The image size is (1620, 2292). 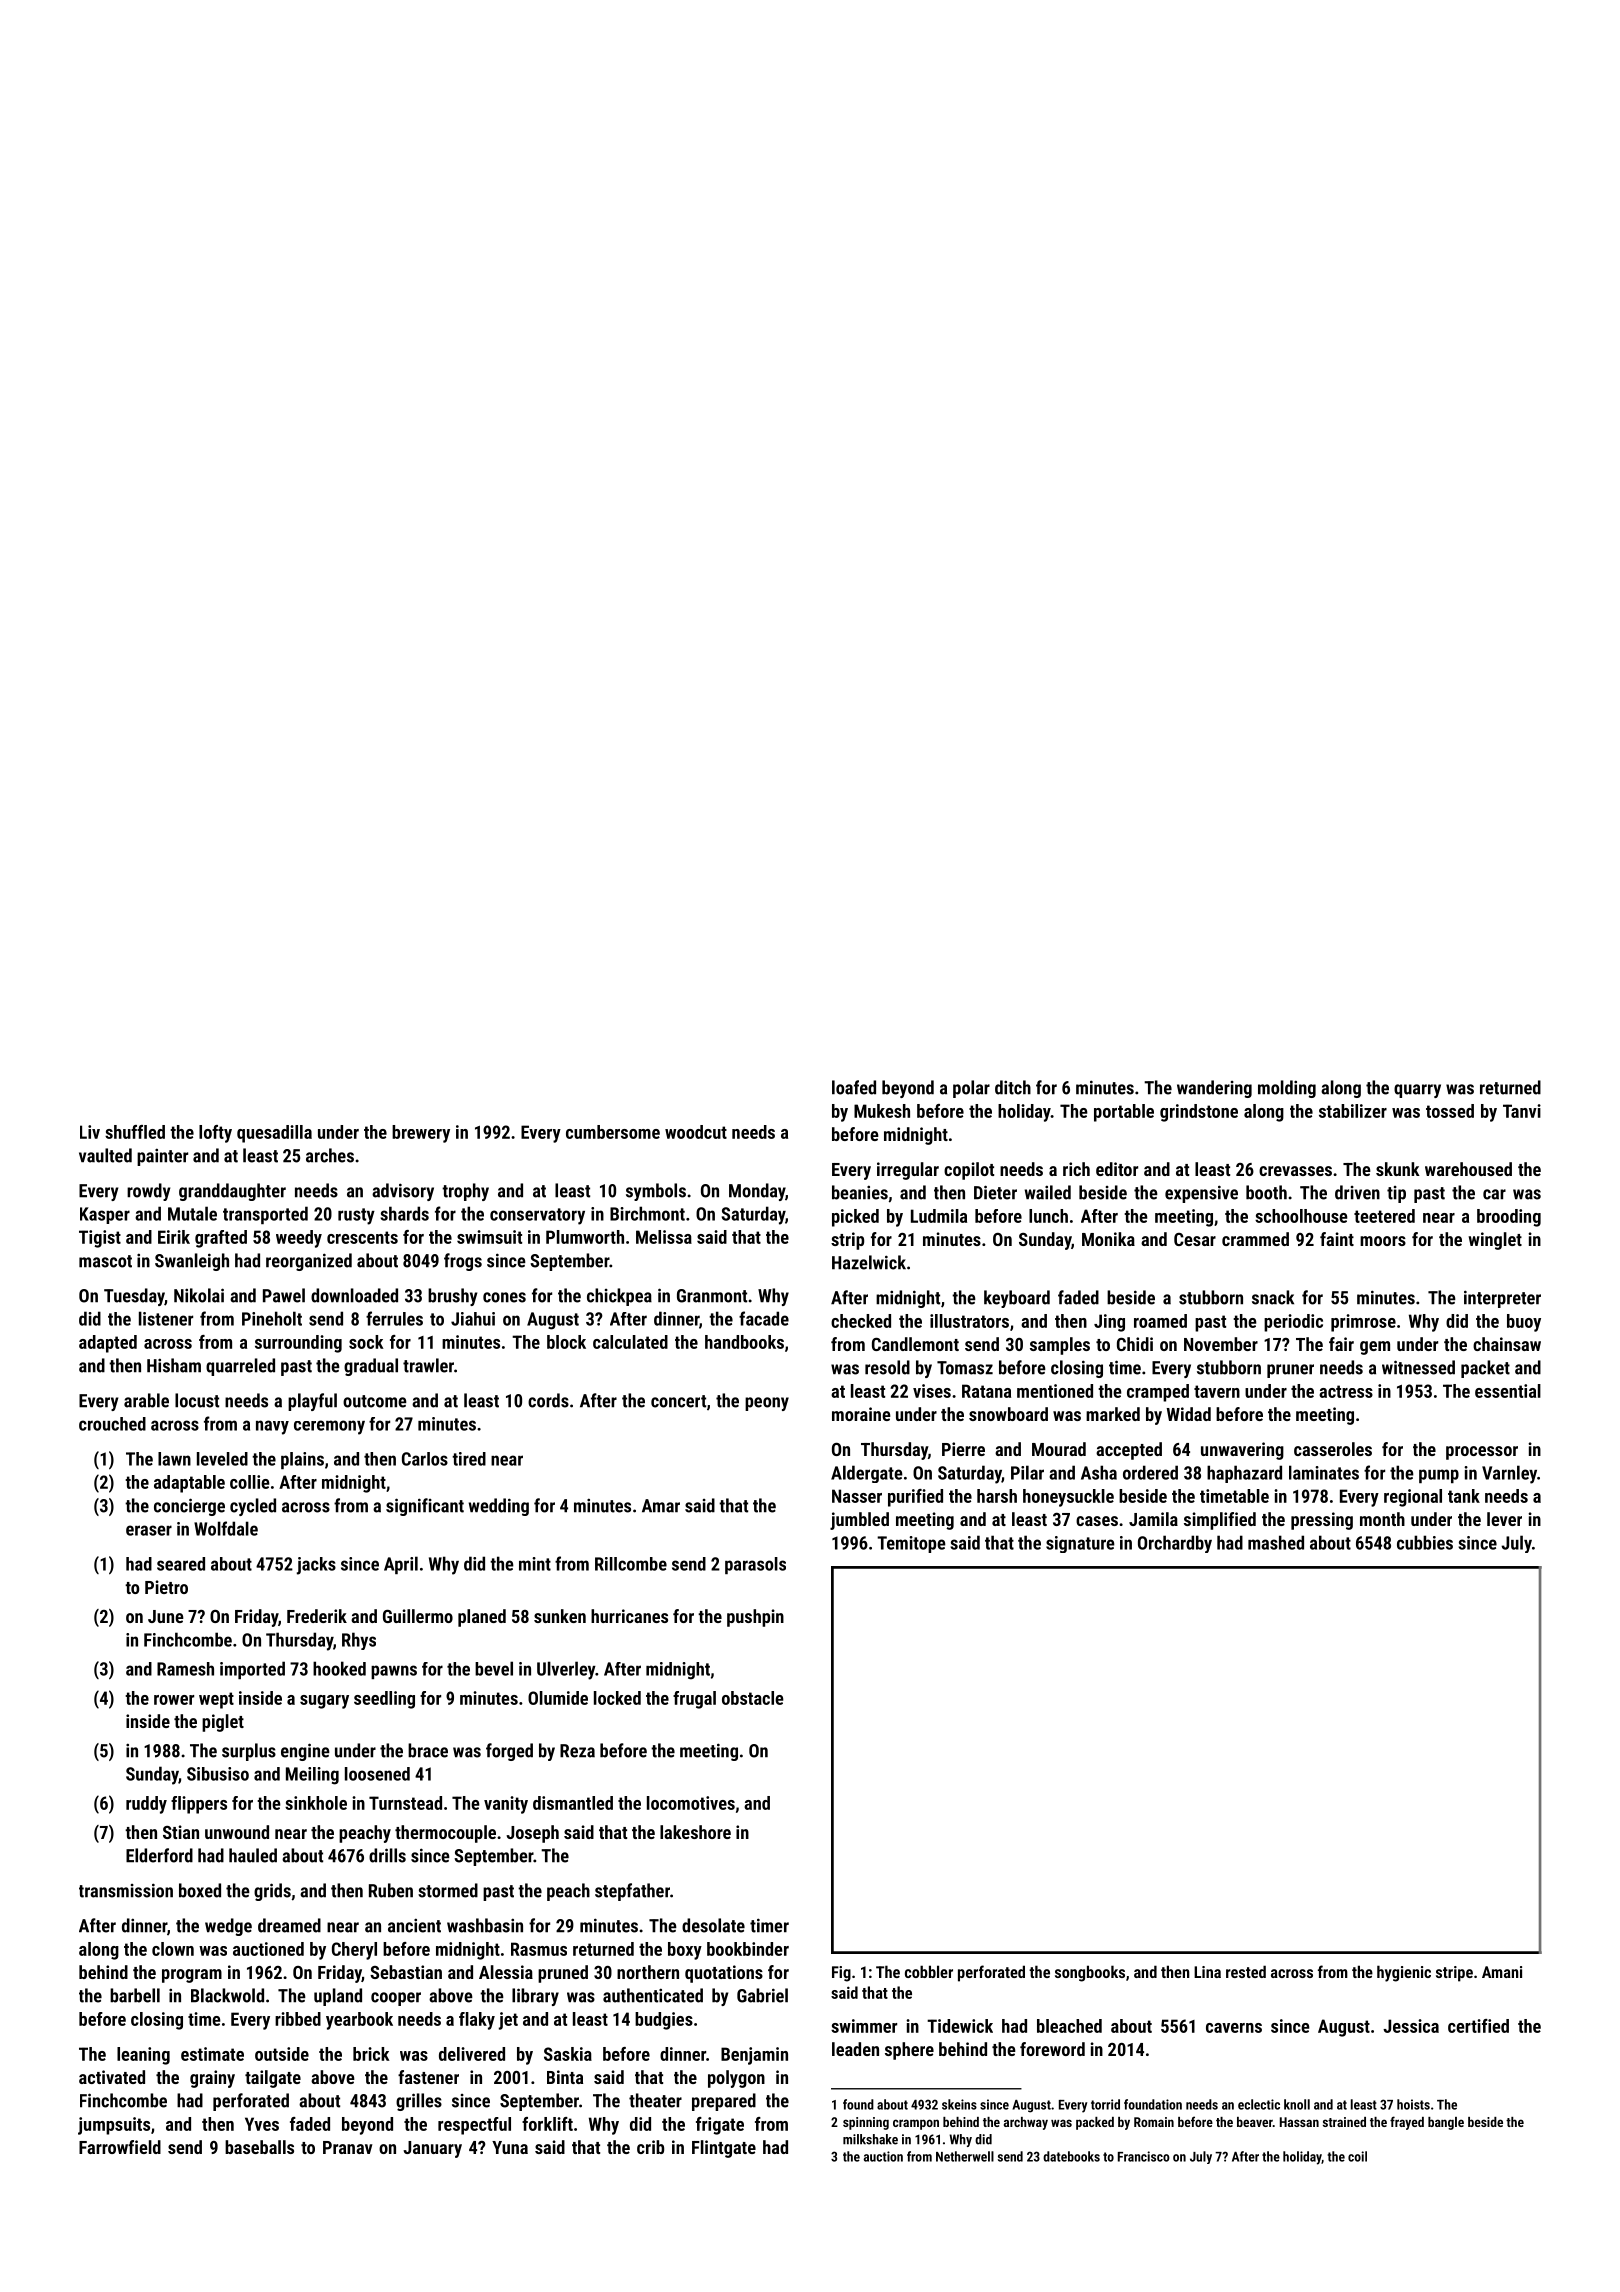 I want to click on cumbersome, so click(x=613, y=1132).
